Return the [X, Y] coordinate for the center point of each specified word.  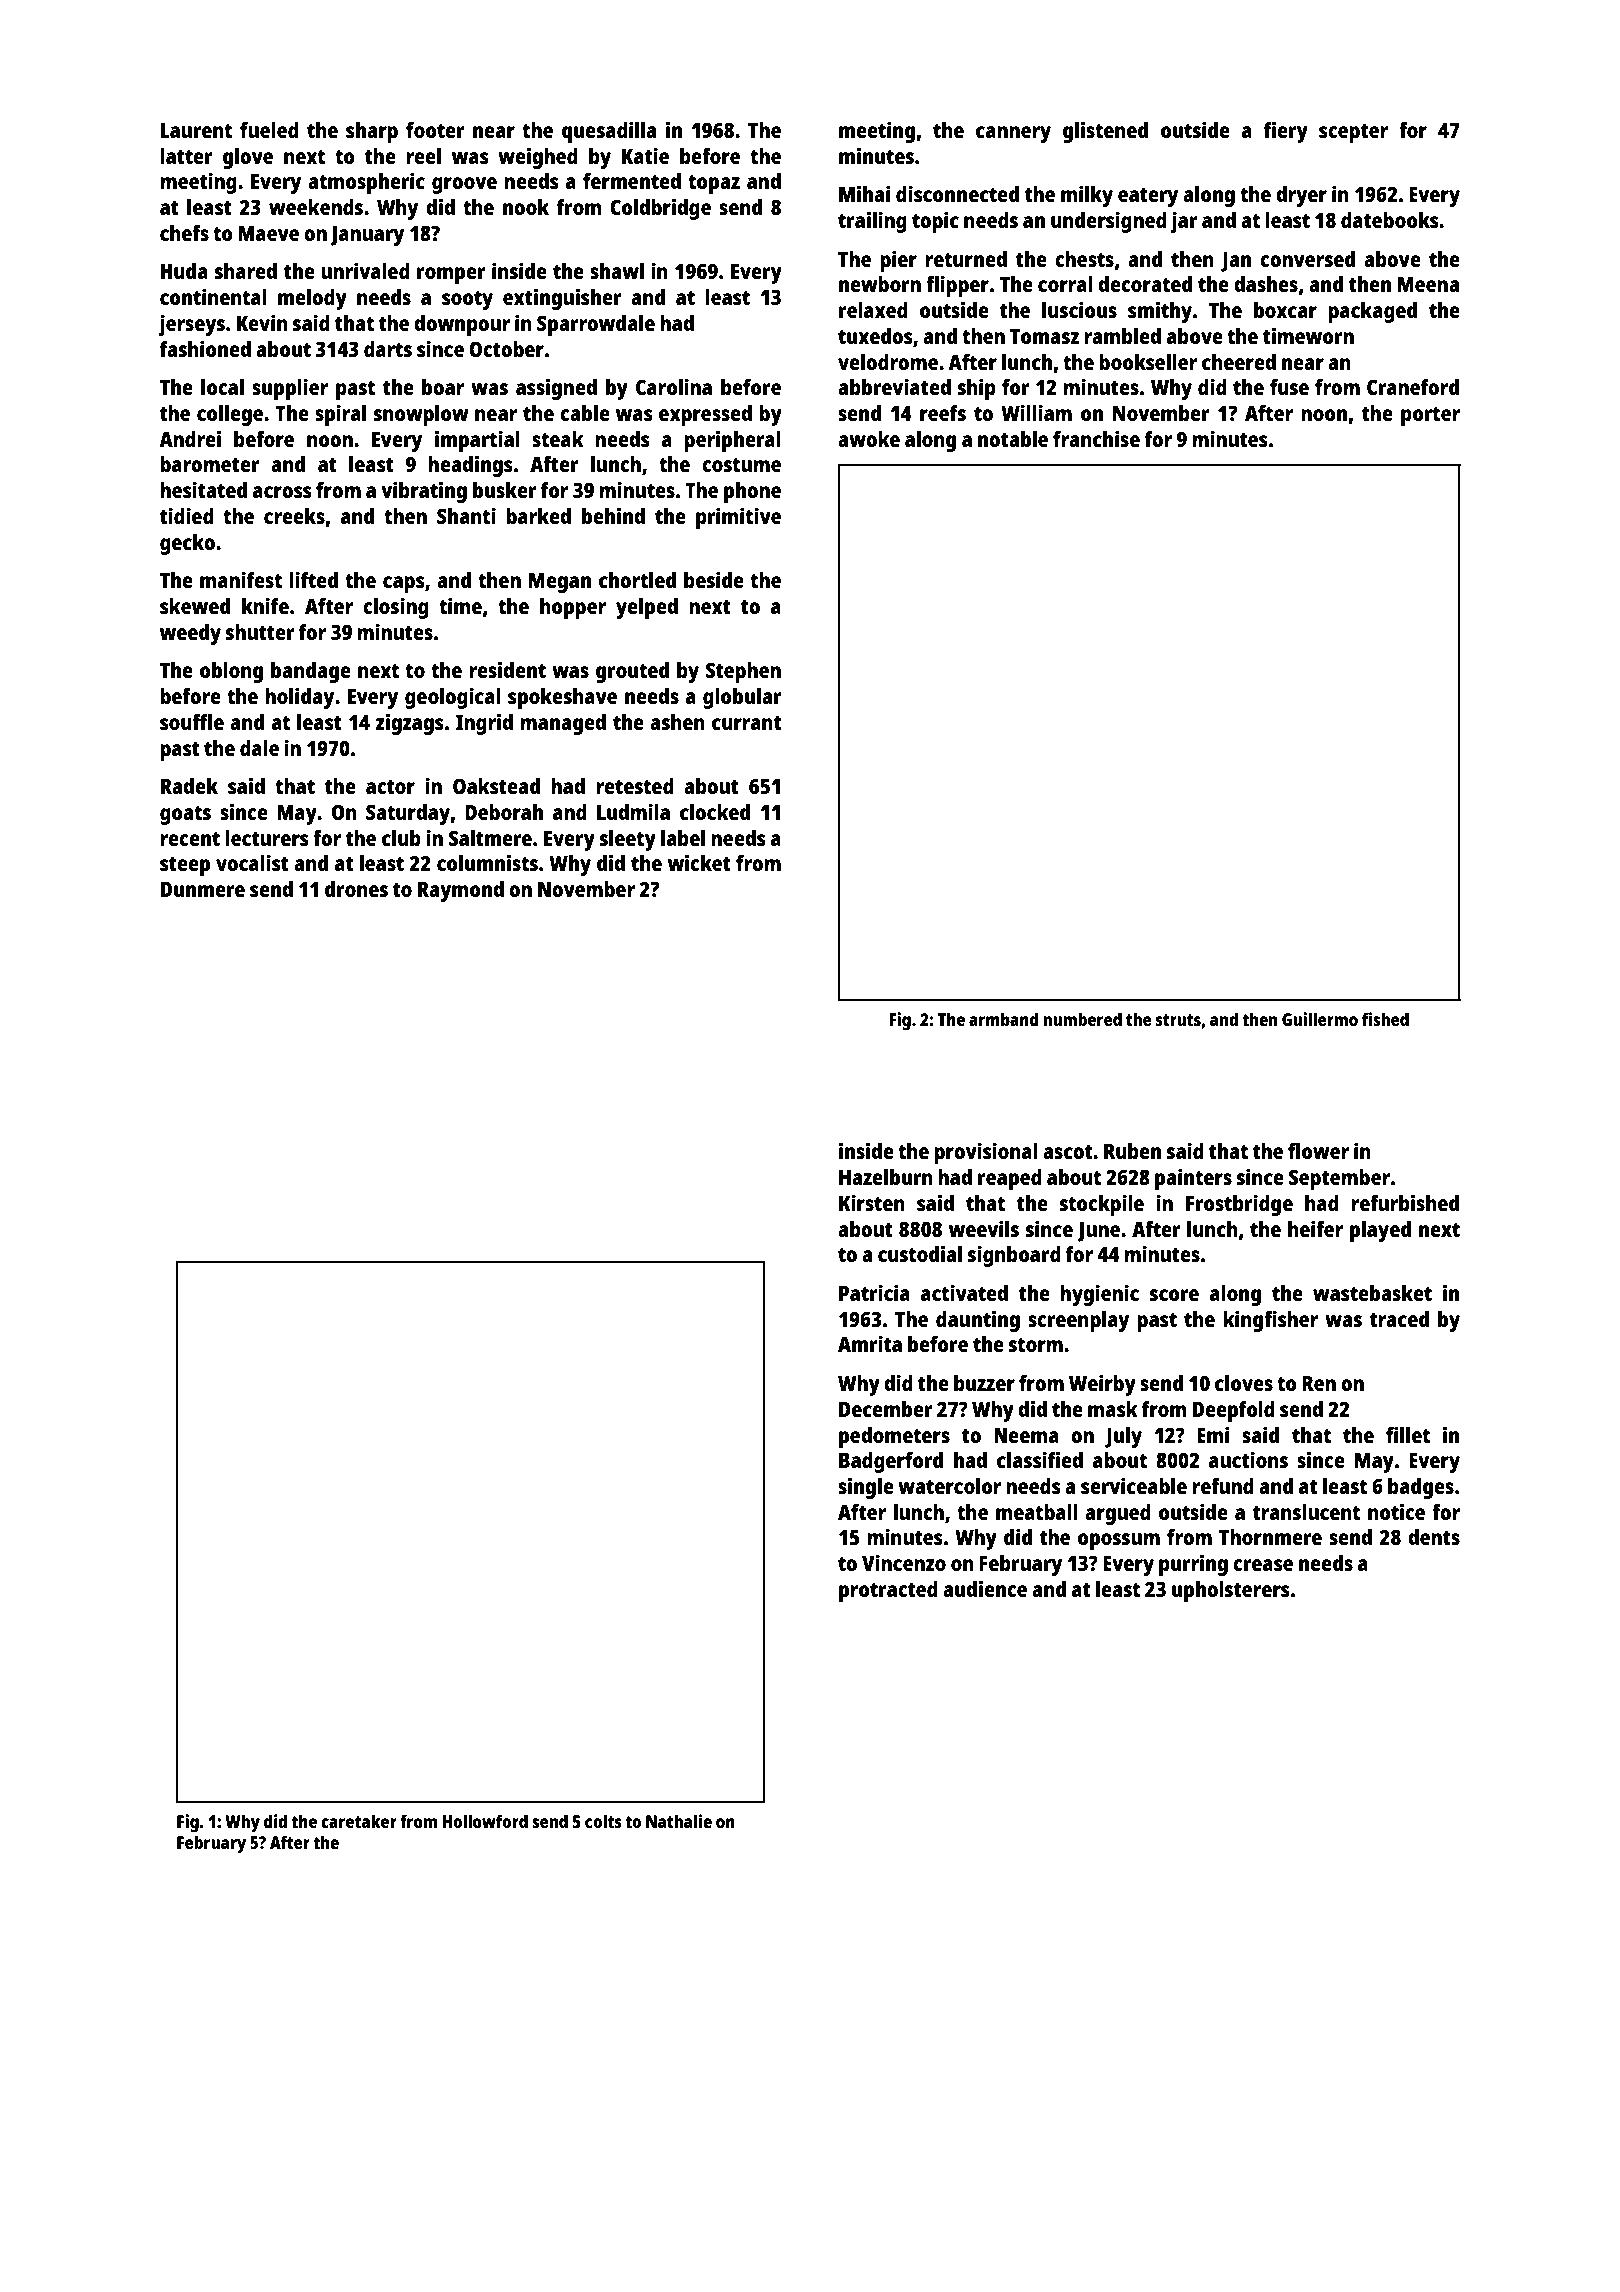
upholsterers [1231, 1591]
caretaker [359, 1821]
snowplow [421, 415]
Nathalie [679, 1821]
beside [714, 579]
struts [1178, 1020]
